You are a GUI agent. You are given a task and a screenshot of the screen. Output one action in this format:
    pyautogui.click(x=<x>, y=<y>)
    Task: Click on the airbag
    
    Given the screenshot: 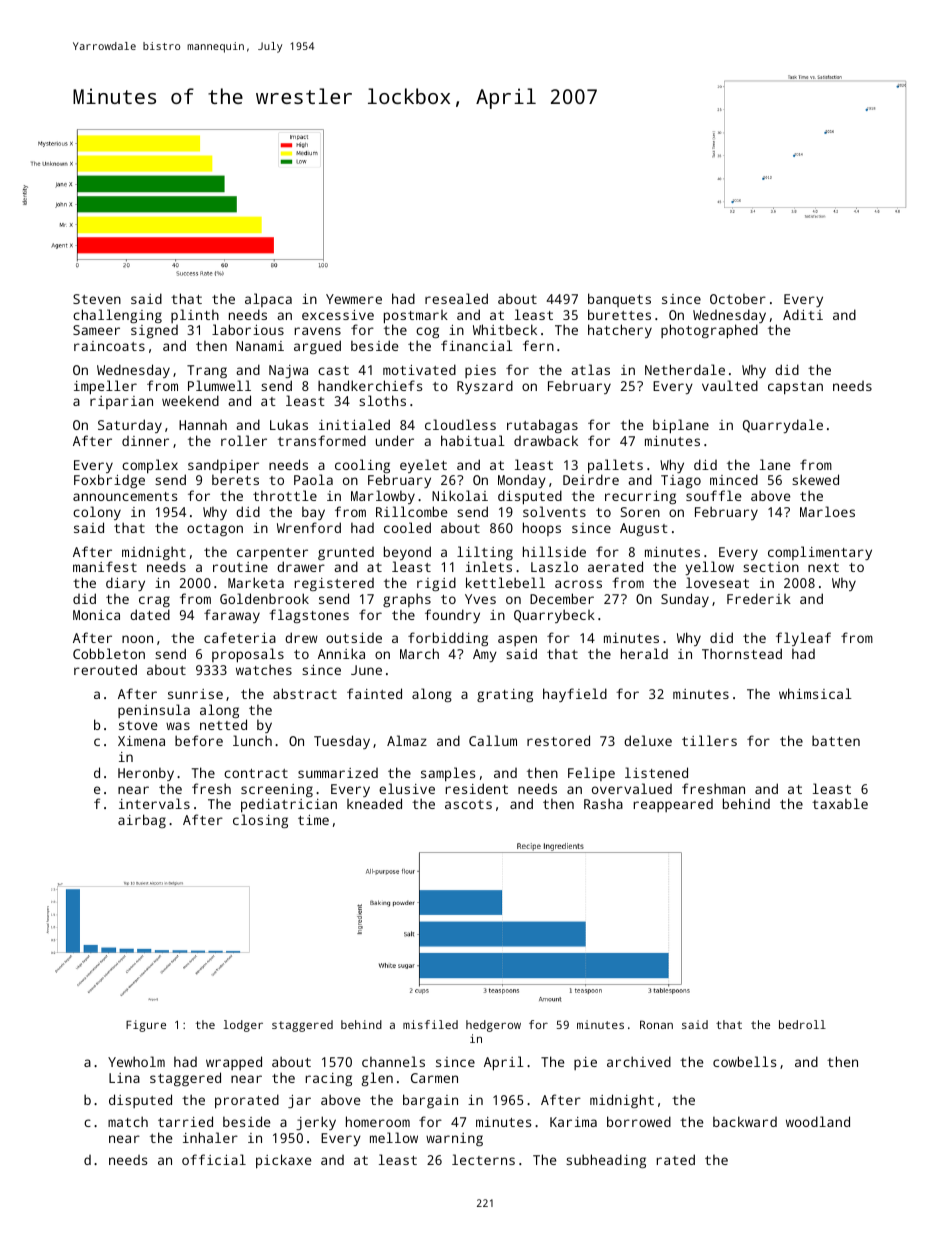 What is the action you would take?
    pyautogui.click(x=142, y=821)
